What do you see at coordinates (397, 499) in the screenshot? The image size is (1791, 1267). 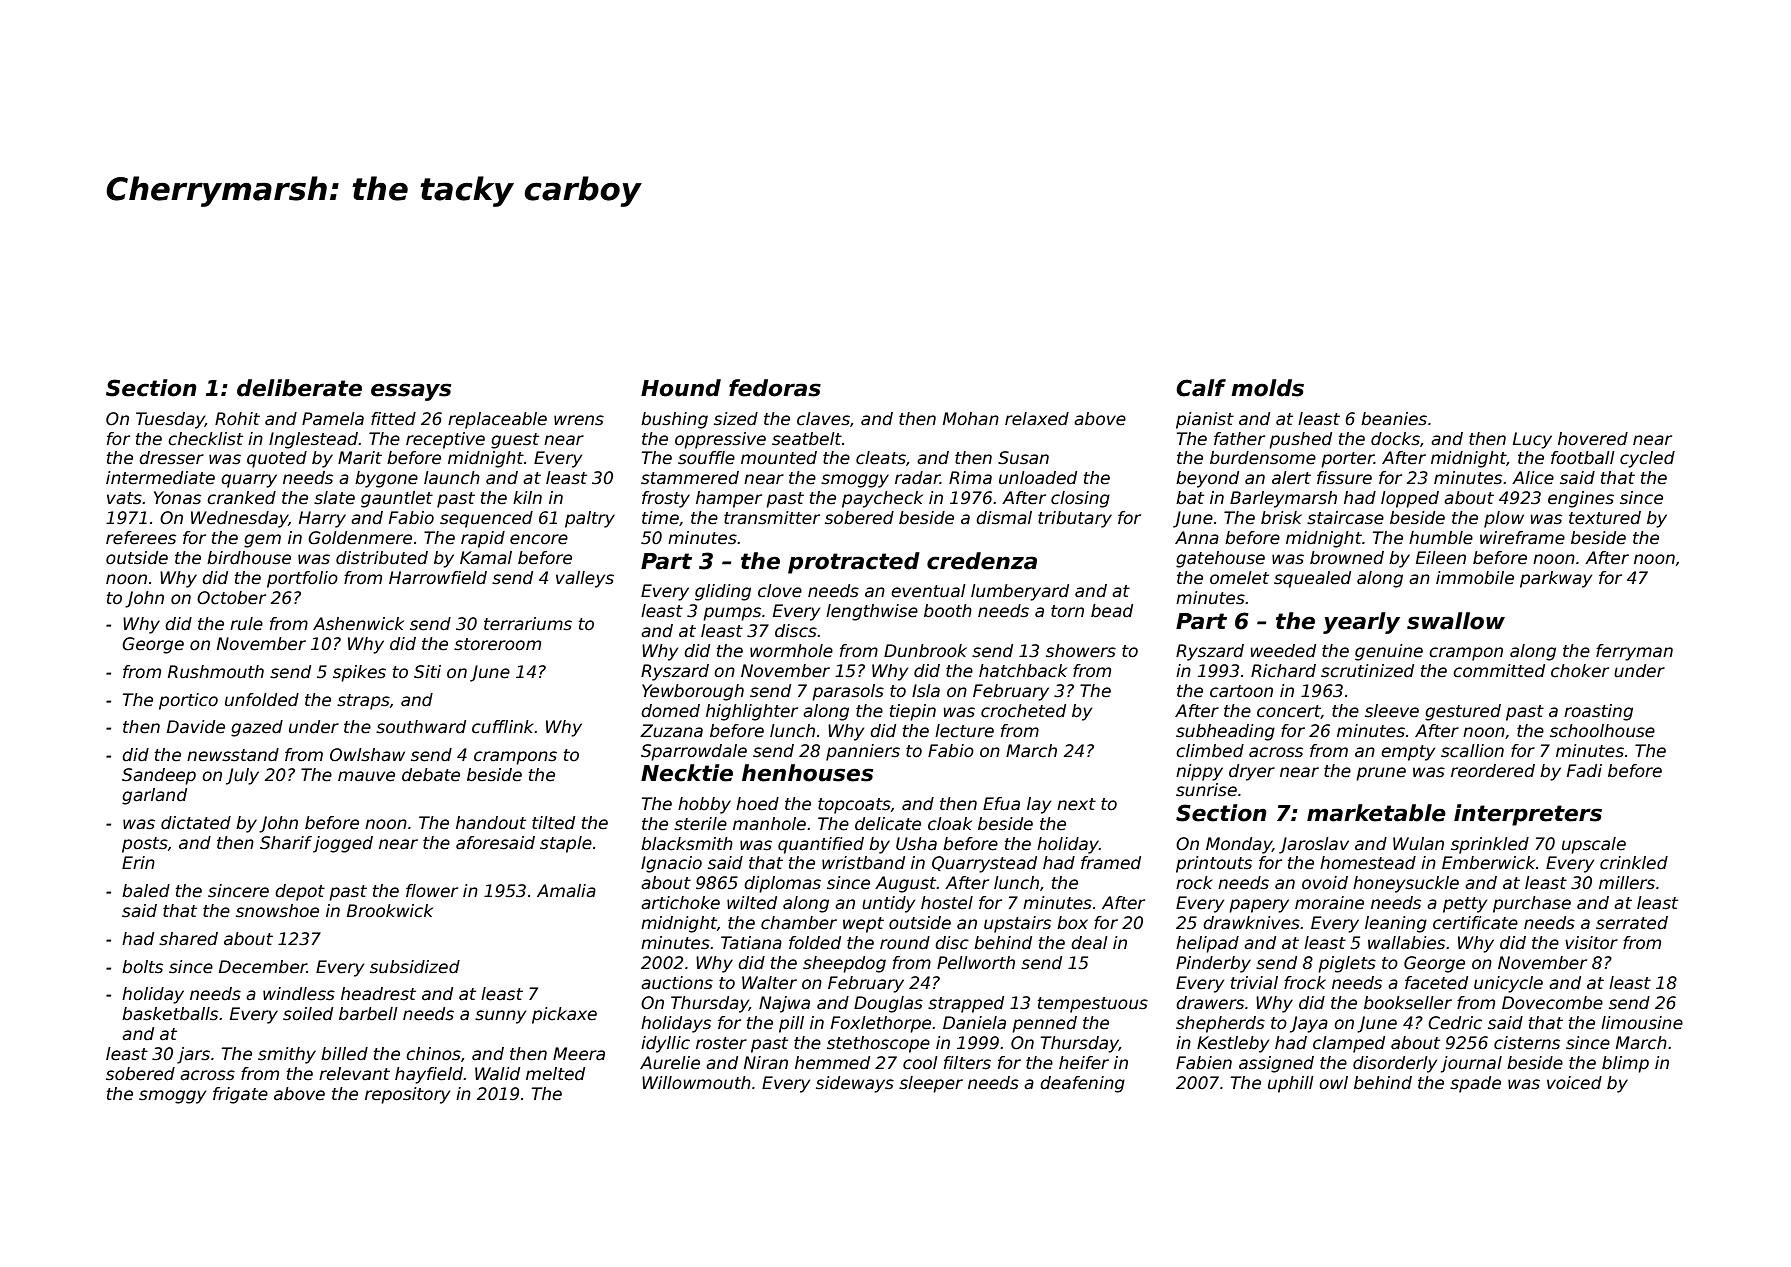 I see `gauntlet` at bounding box center [397, 499].
